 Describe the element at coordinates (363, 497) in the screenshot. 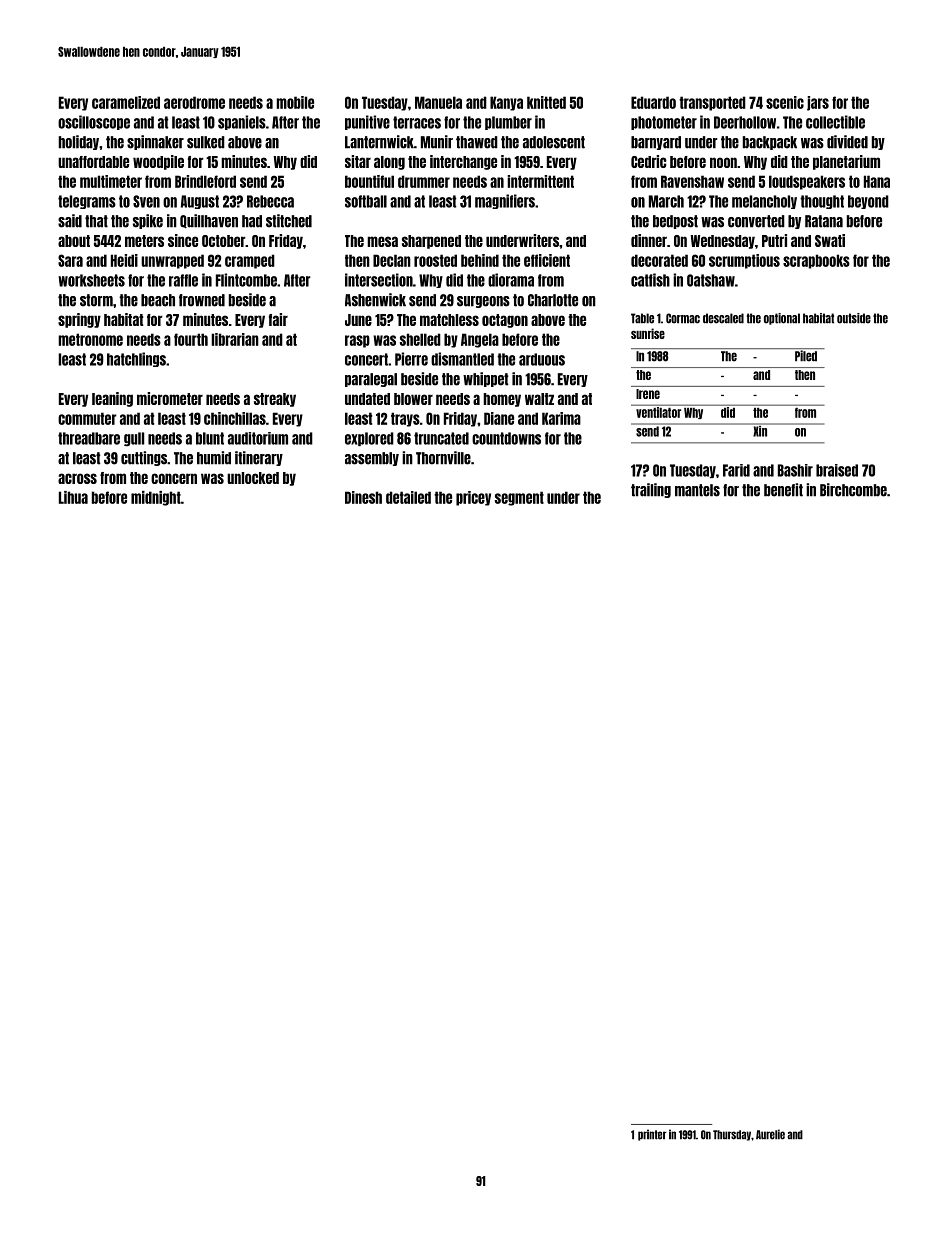

I see `Dinesh` at that location.
